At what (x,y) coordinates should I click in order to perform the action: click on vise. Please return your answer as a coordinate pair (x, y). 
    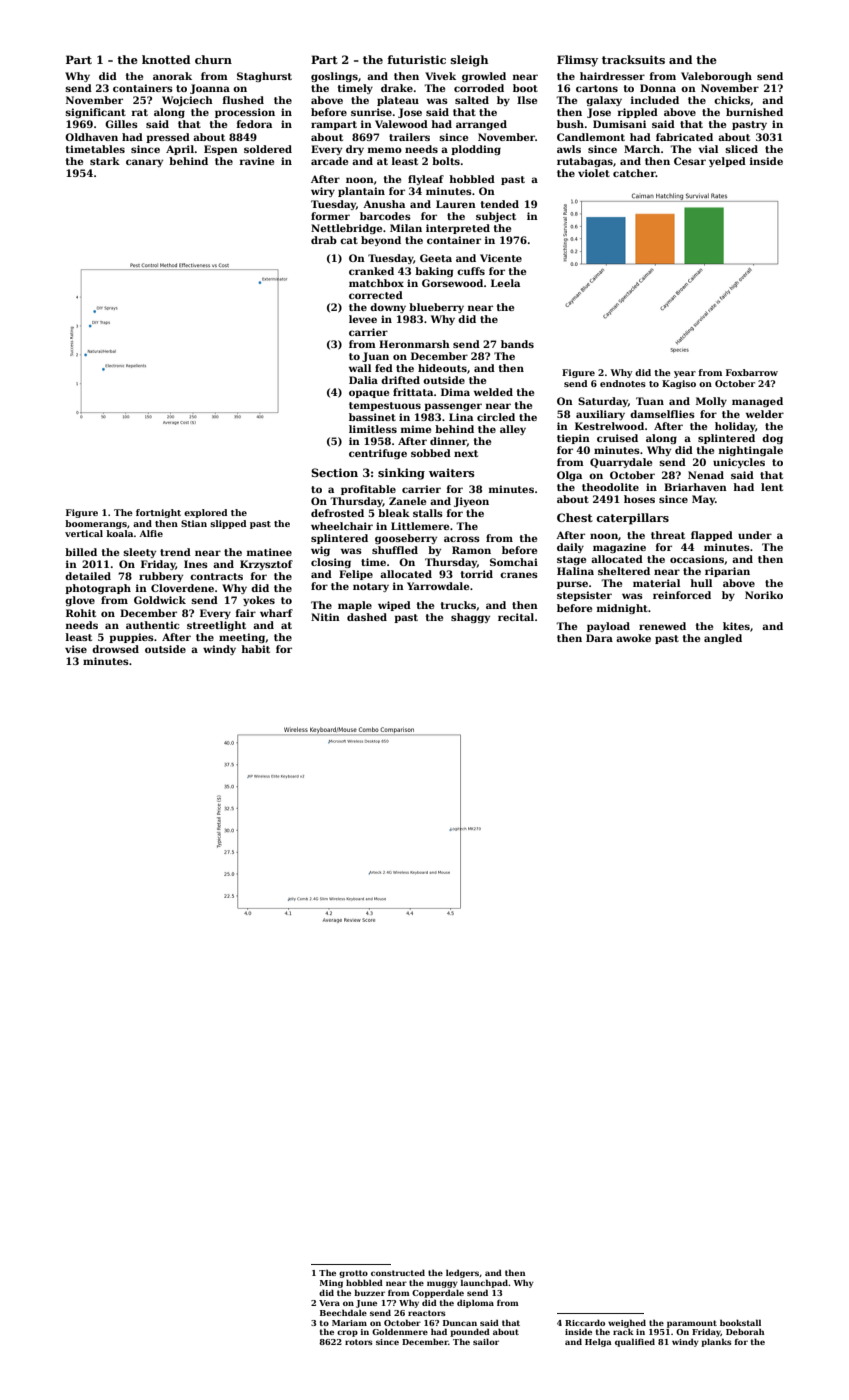
    Looking at the image, I should click on (76, 649).
